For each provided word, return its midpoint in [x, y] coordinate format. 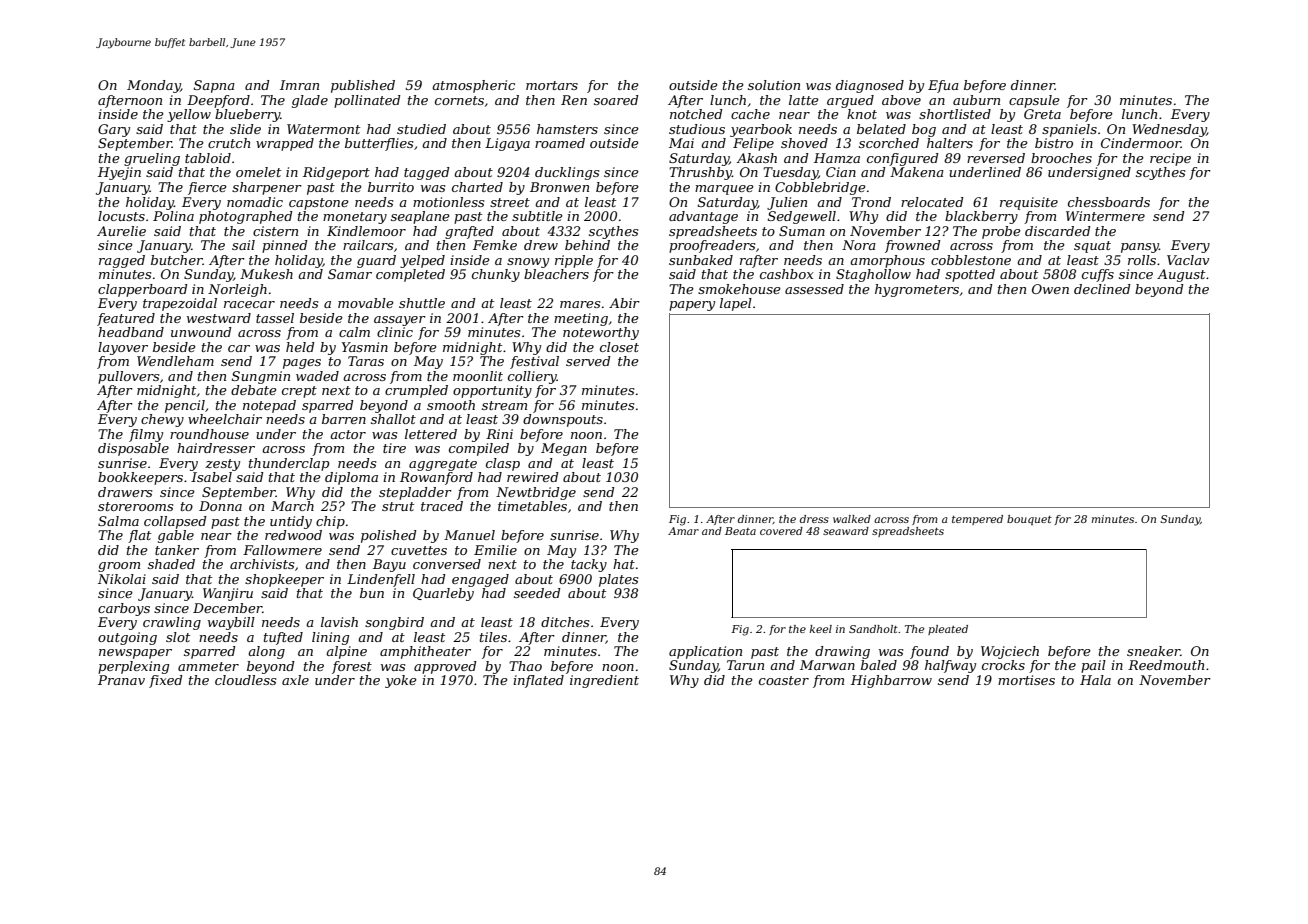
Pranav [121, 680]
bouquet [1029, 520]
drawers [125, 492]
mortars [552, 85]
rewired [533, 477]
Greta [1042, 114]
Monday [154, 86]
